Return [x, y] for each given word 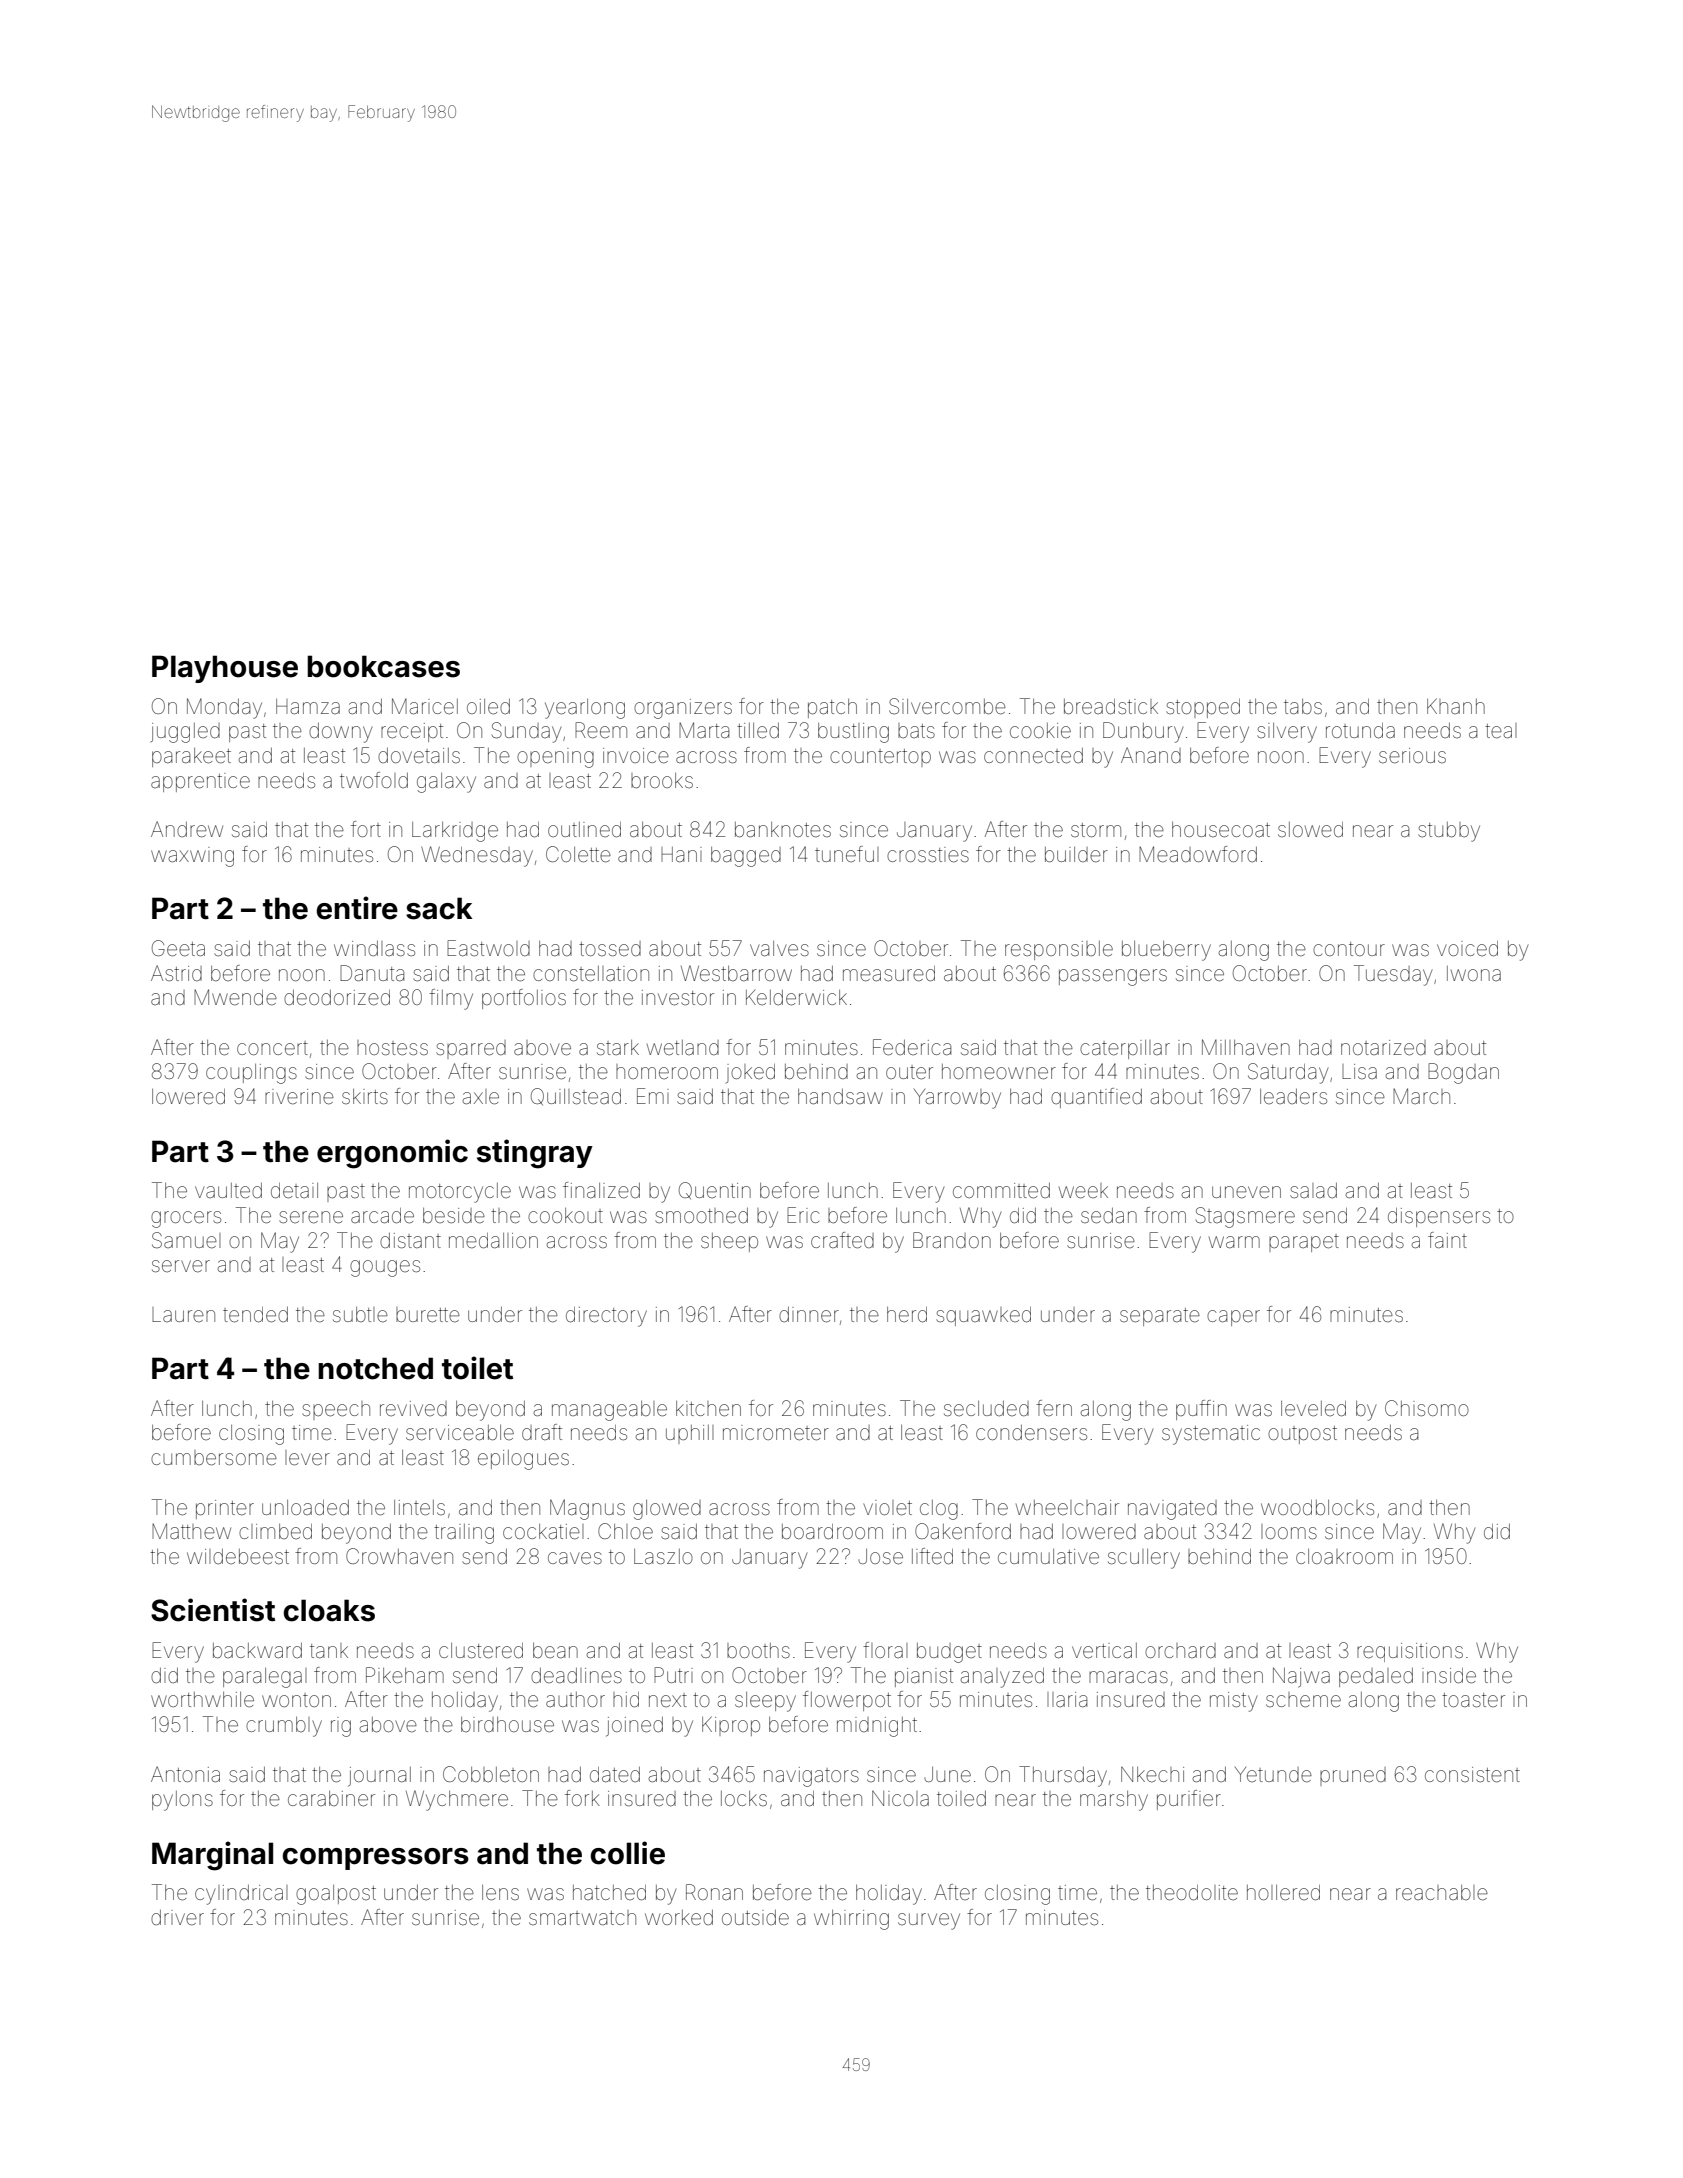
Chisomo [1427, 1408]
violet [887, 1508]
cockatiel [543, 1532]
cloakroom [1344, 1556]
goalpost [336, 1895]
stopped [1203, 708]
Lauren [183, 1315]
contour [1349, 949]
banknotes [783, 830]
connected [1033, 756]
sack [439, 908]
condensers [1031, 1433]
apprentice [200, 782]
